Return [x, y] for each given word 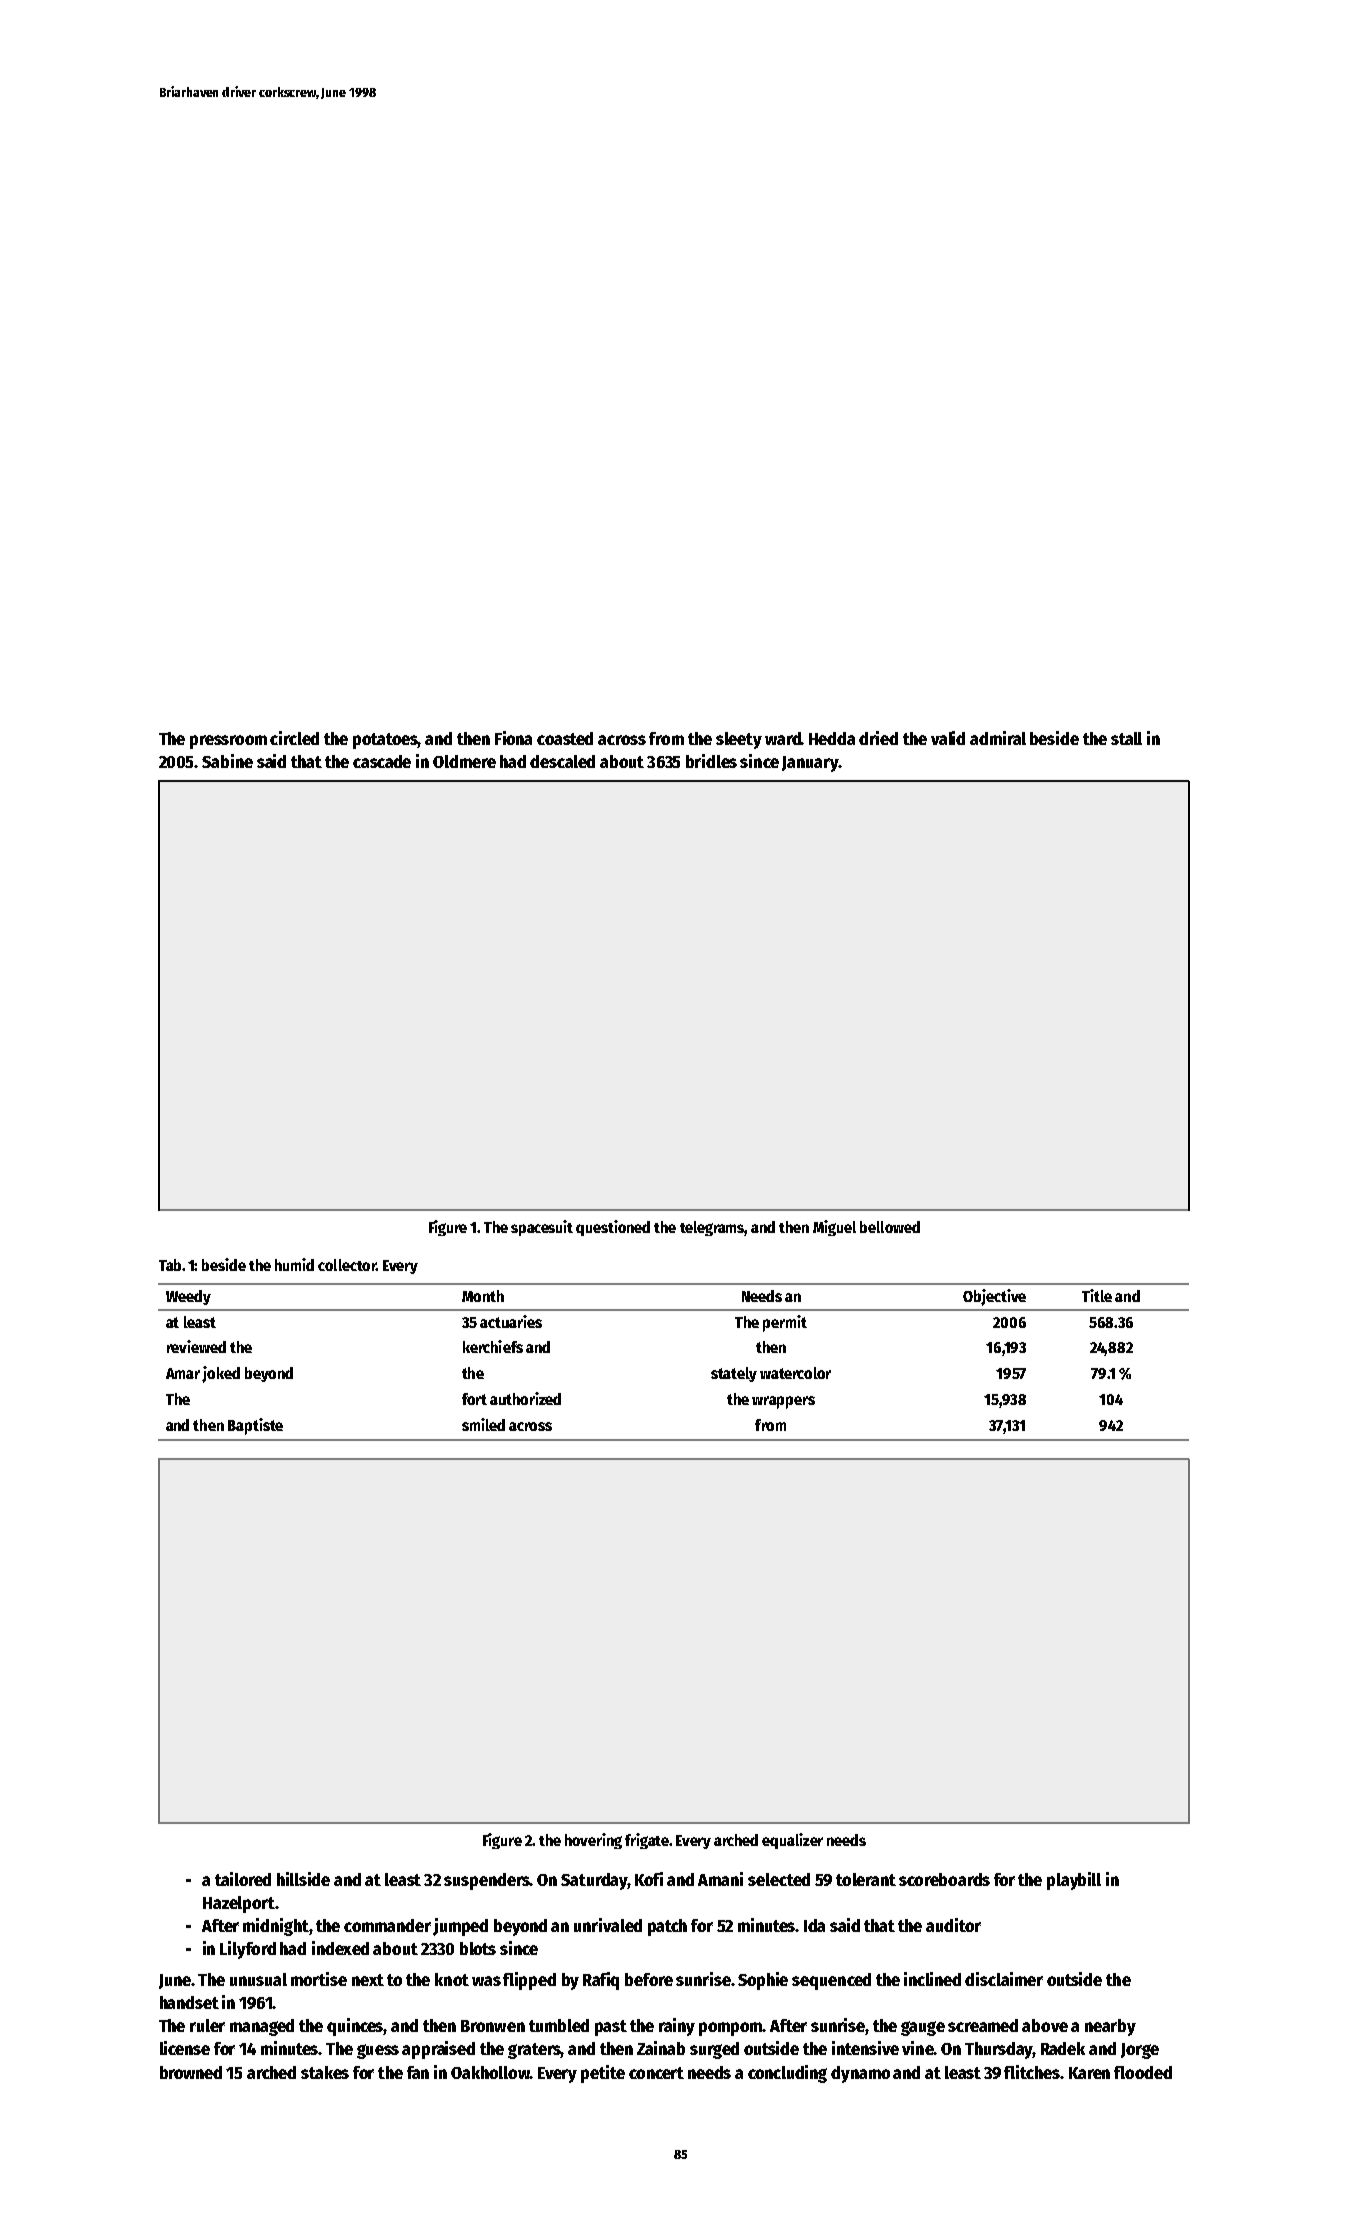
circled [294, 738]
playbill [1074, 1881]
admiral [998, 738]
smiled [483, 1424]
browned [191, 2072]
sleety [739, 740]
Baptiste [255, 1426]
